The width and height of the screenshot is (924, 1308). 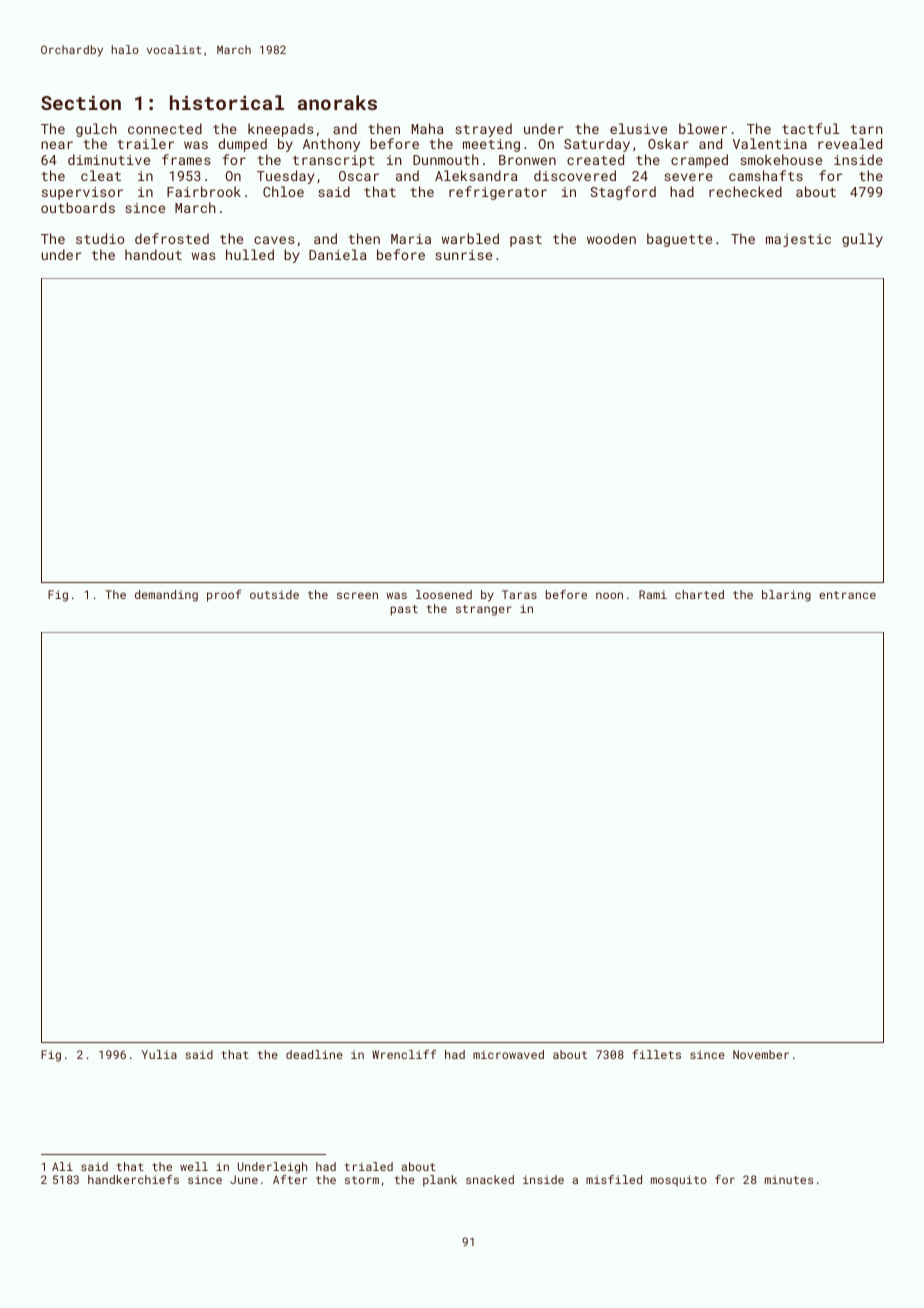 I want to click on outside, so click(x=274, y=594).
